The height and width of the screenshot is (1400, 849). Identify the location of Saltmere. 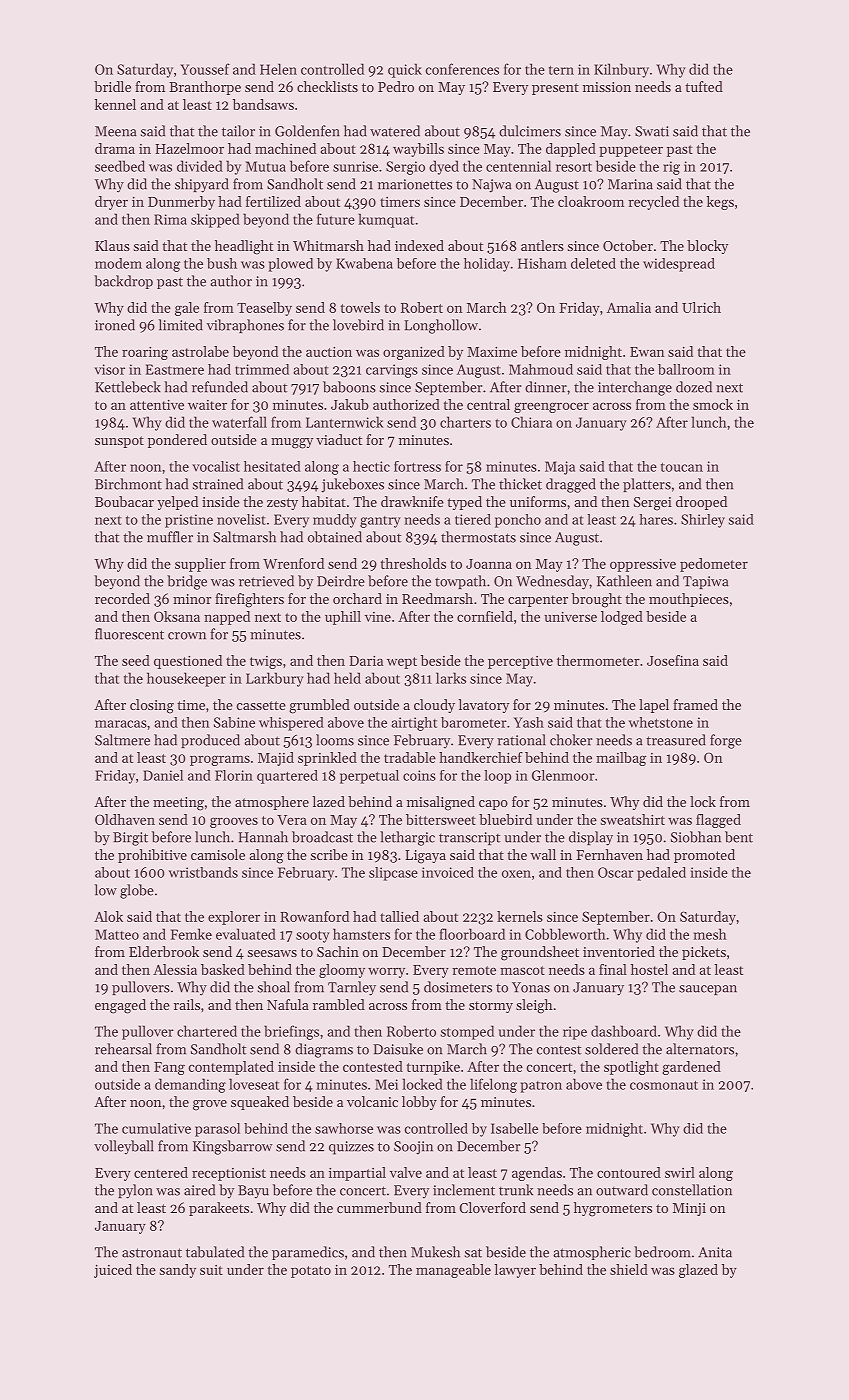
(122, 740).
